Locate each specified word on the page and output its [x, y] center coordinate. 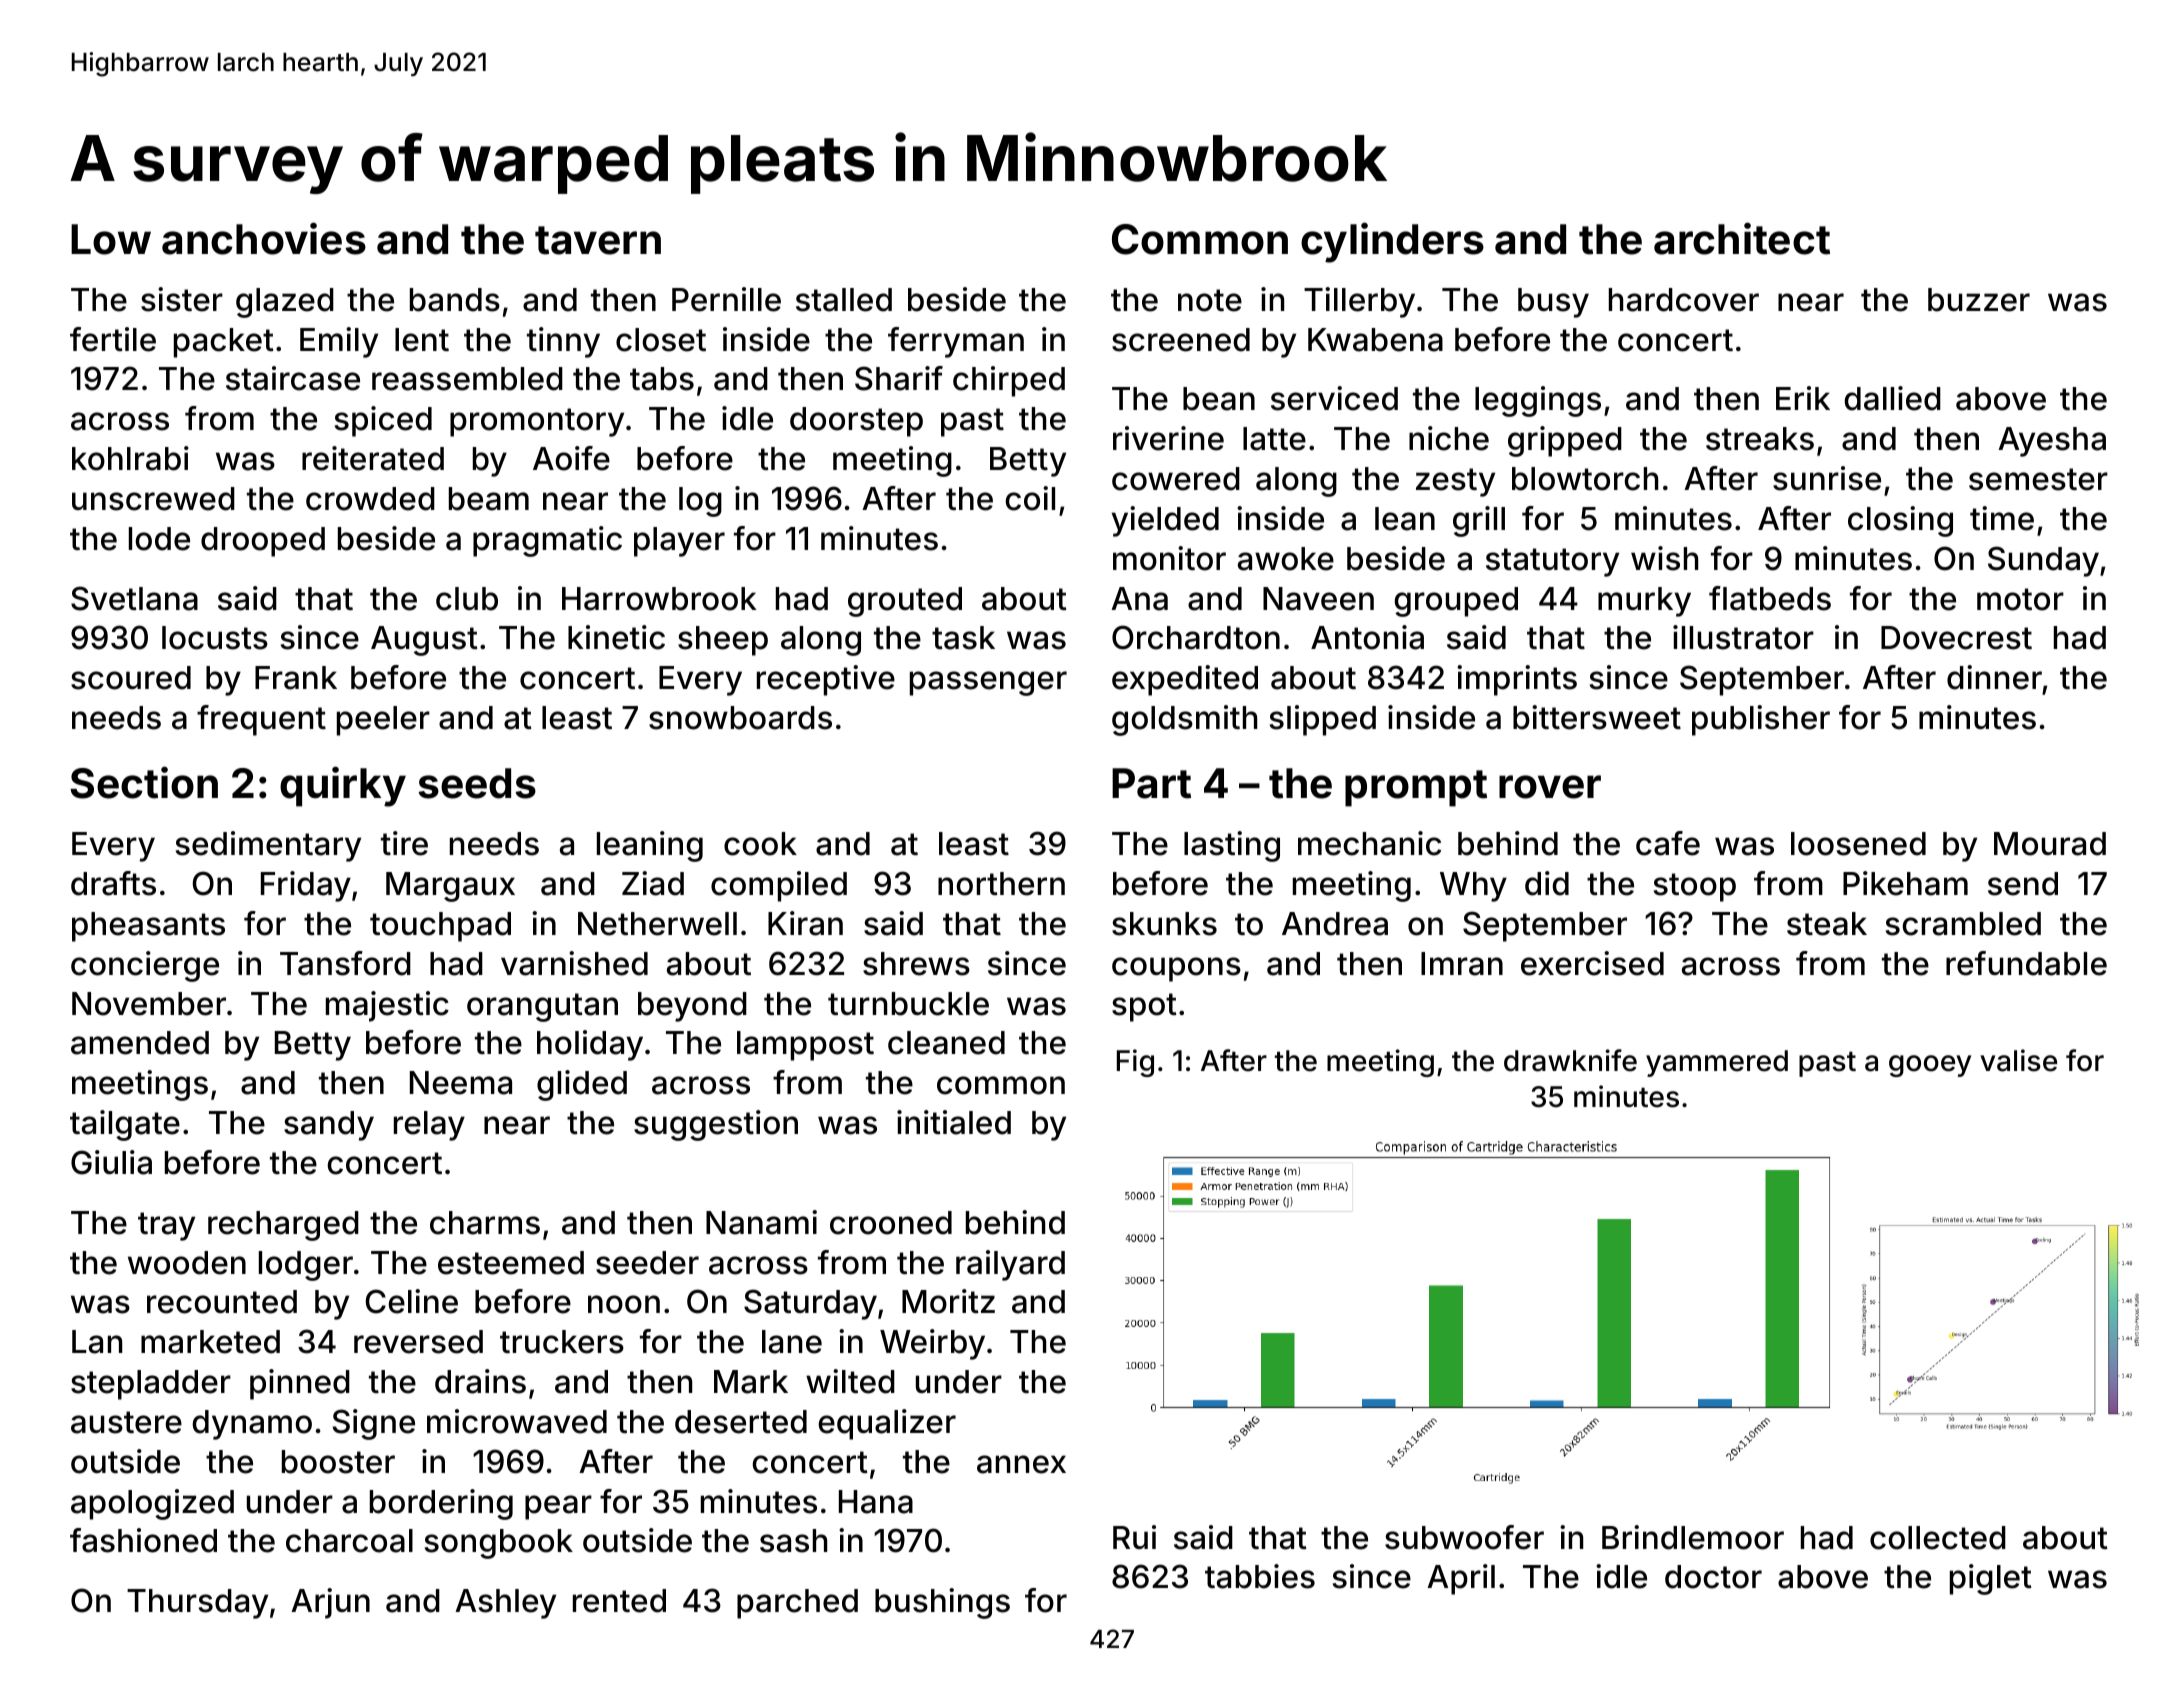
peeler [383, 721]
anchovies [264, 238]
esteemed [511, 1263]
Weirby [932, 1344]
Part [1151, 783]
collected [1938, 1538]
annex [1021, 1464]
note [1210, 300]
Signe [373, 1424]
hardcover [1684, 300]
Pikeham [1905, 883]
